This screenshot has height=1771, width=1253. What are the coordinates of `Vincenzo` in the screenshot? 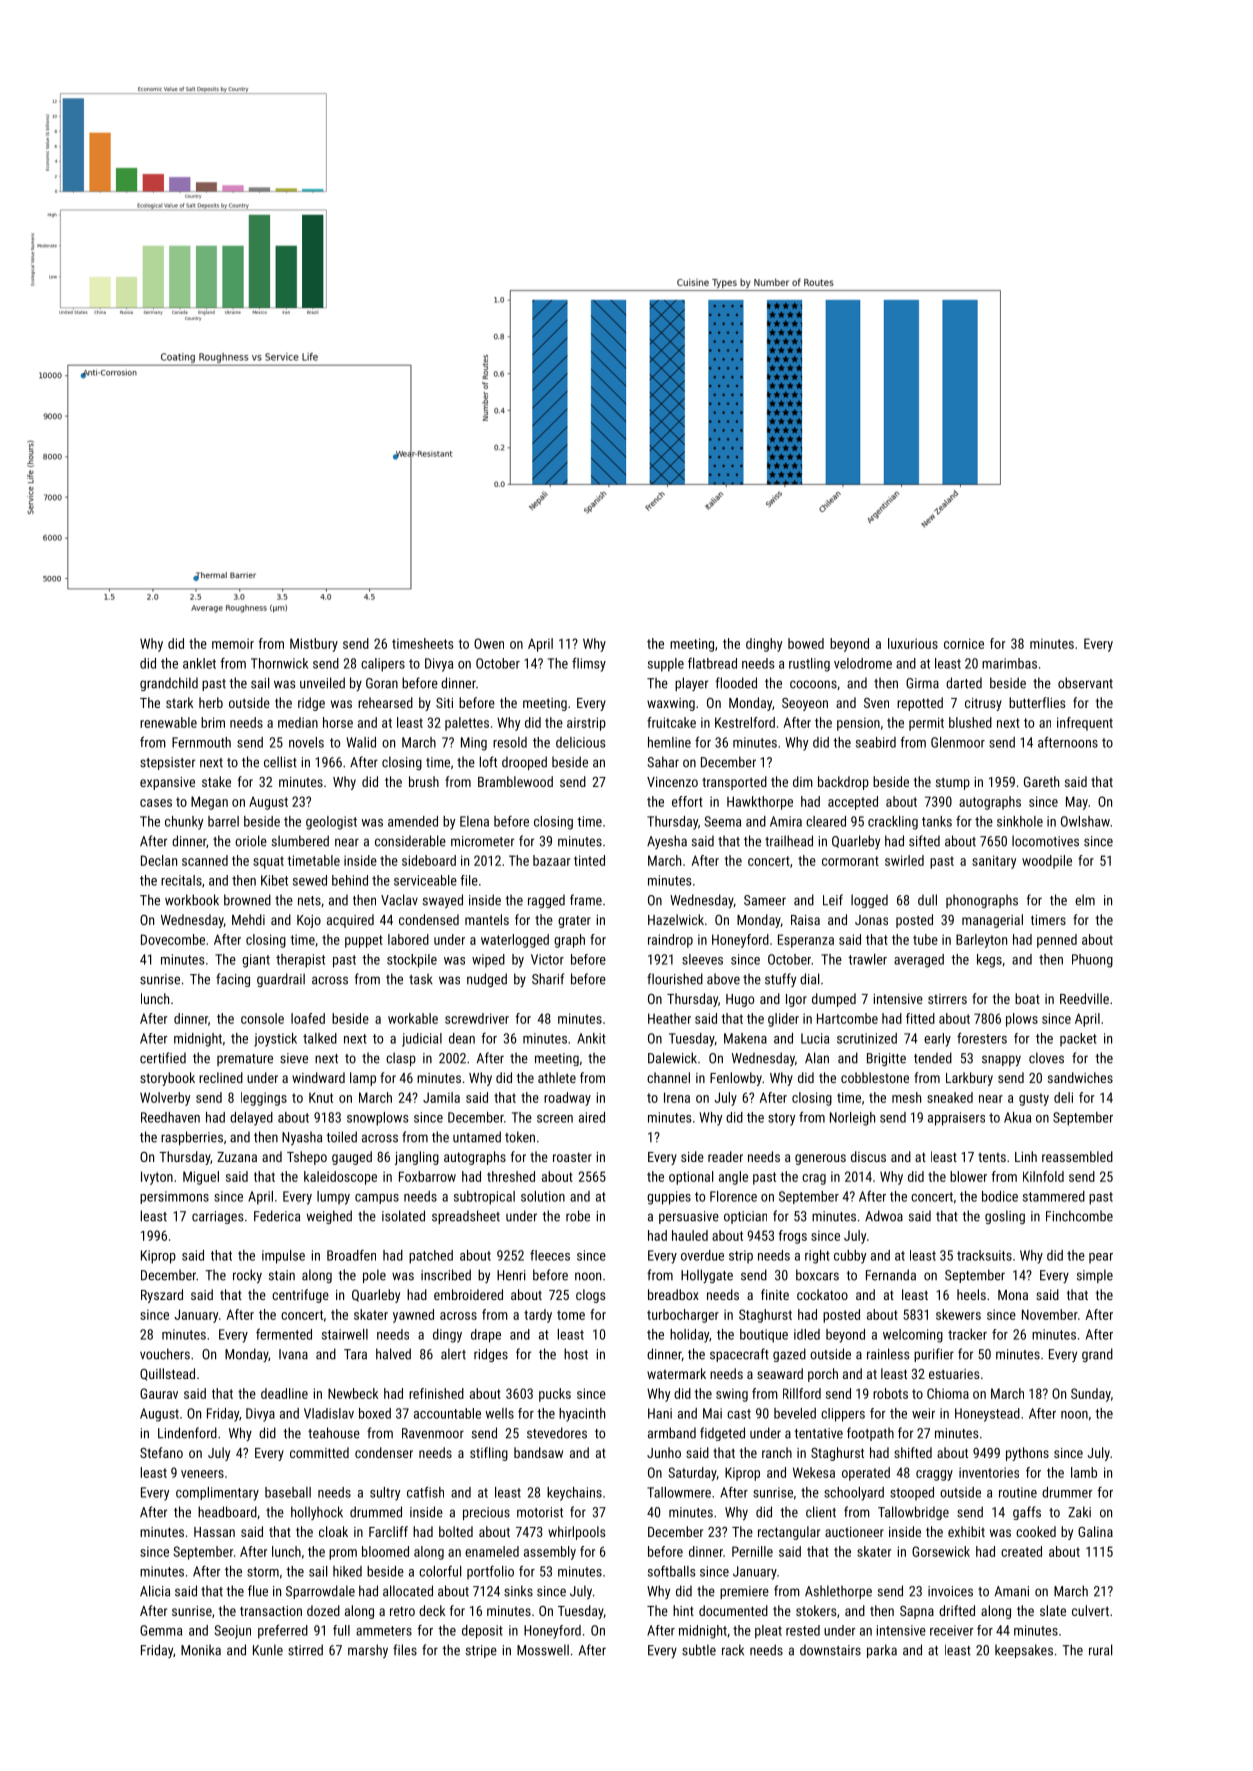 It's located at (672, 782).
